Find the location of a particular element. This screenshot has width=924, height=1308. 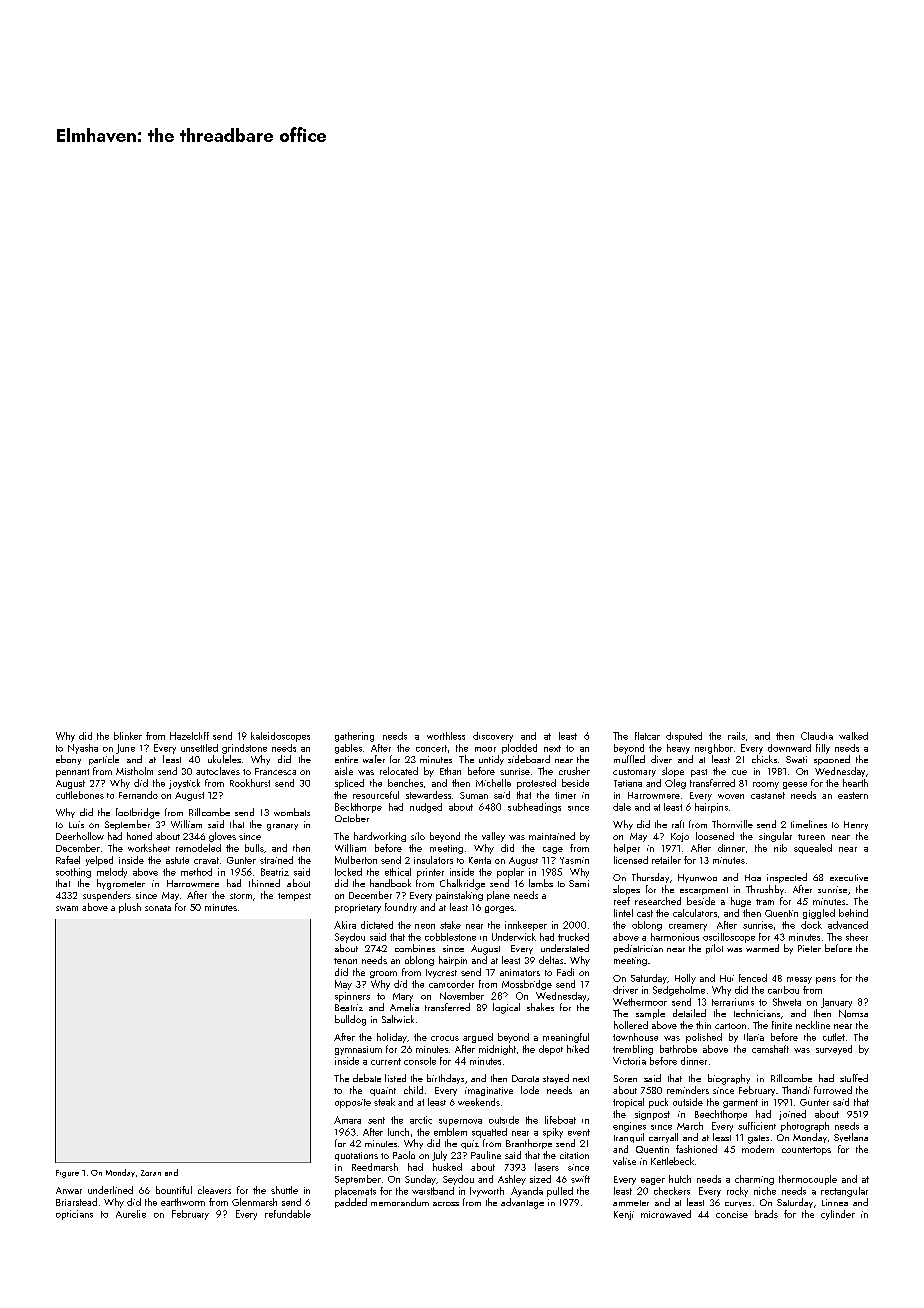

deltas is located at coordinates (551, 960).
